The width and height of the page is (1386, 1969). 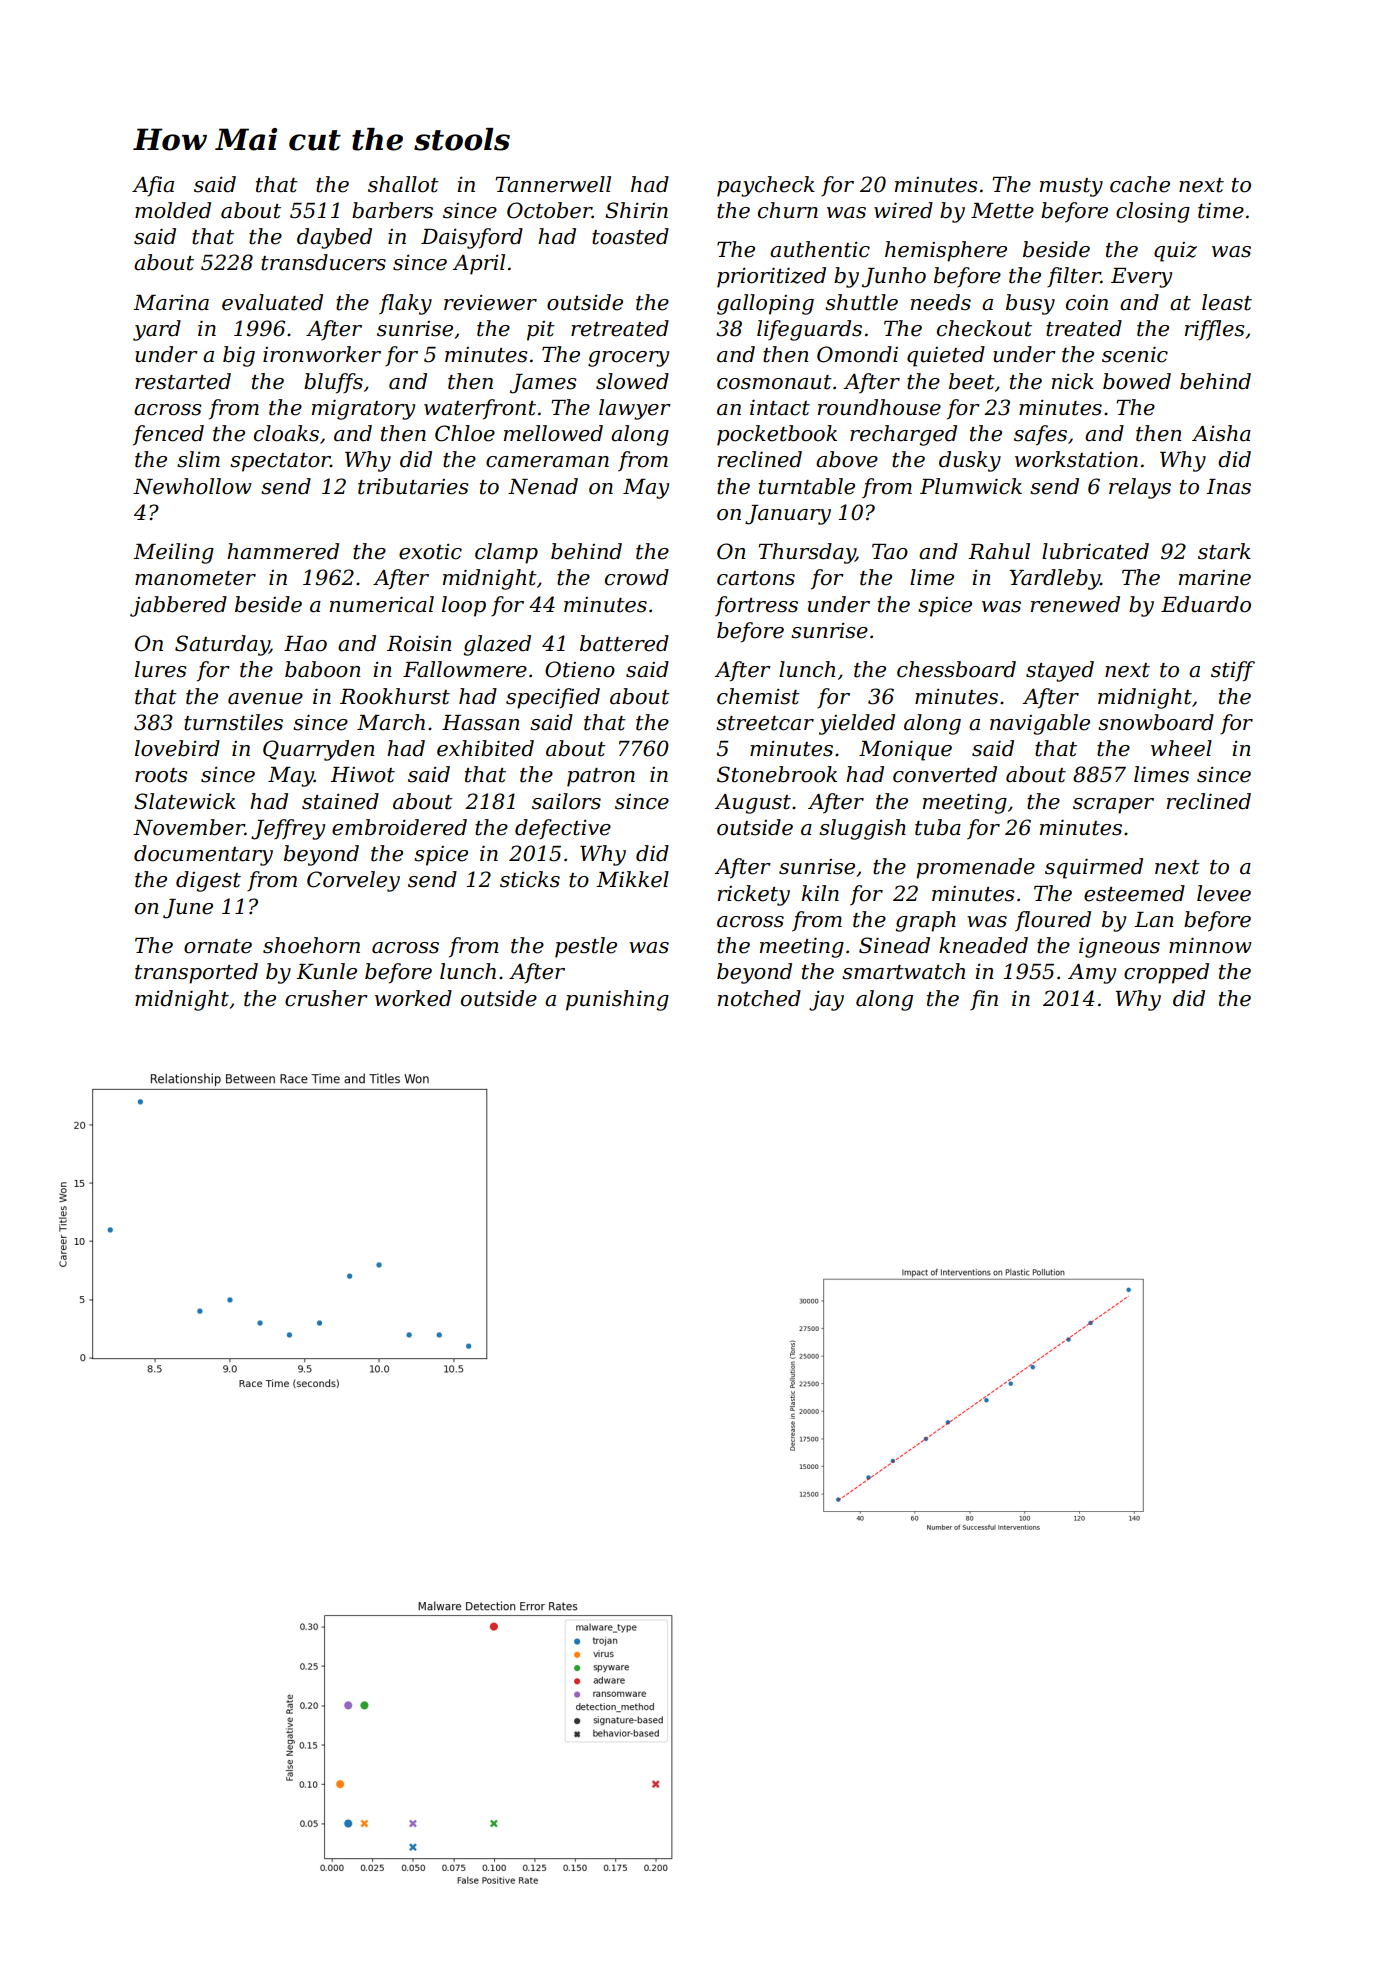 What do you see at coordinates (1073, 381) in the page?
I see `nick` at bounding box center [1073, 381].
